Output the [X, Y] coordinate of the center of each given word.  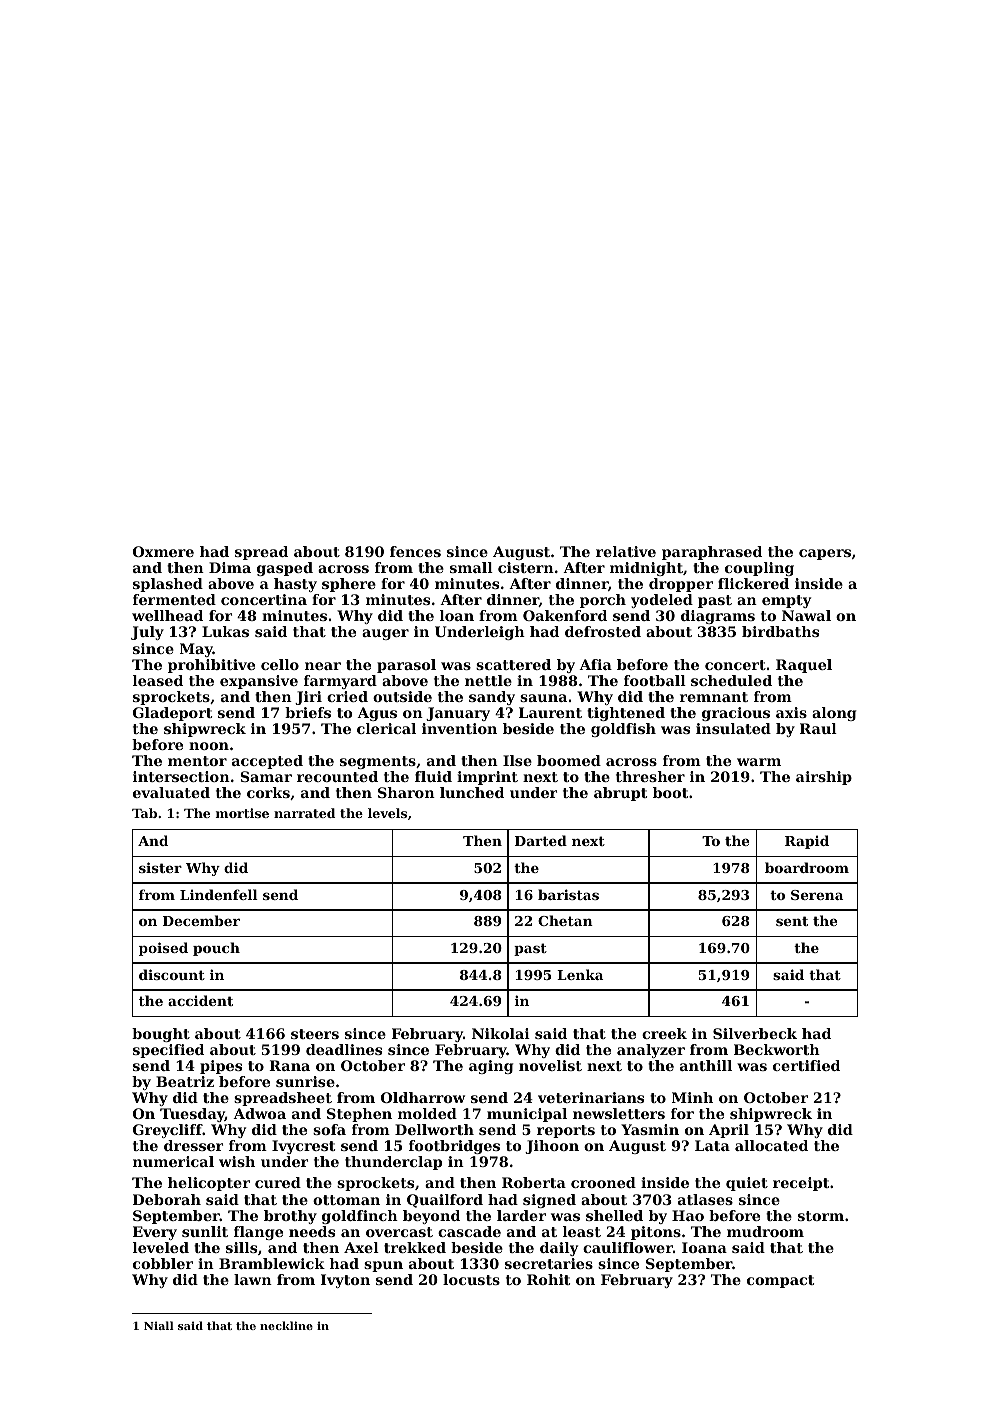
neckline [286, 1325]
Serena [817, 895]
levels [387, 813]
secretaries [549, 1263]
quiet [747, 1184]
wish [237, 1161]
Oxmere [163, 551]
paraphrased [712, 553]
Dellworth [434, 1129]
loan [457, 615]
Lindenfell [219, 894]
